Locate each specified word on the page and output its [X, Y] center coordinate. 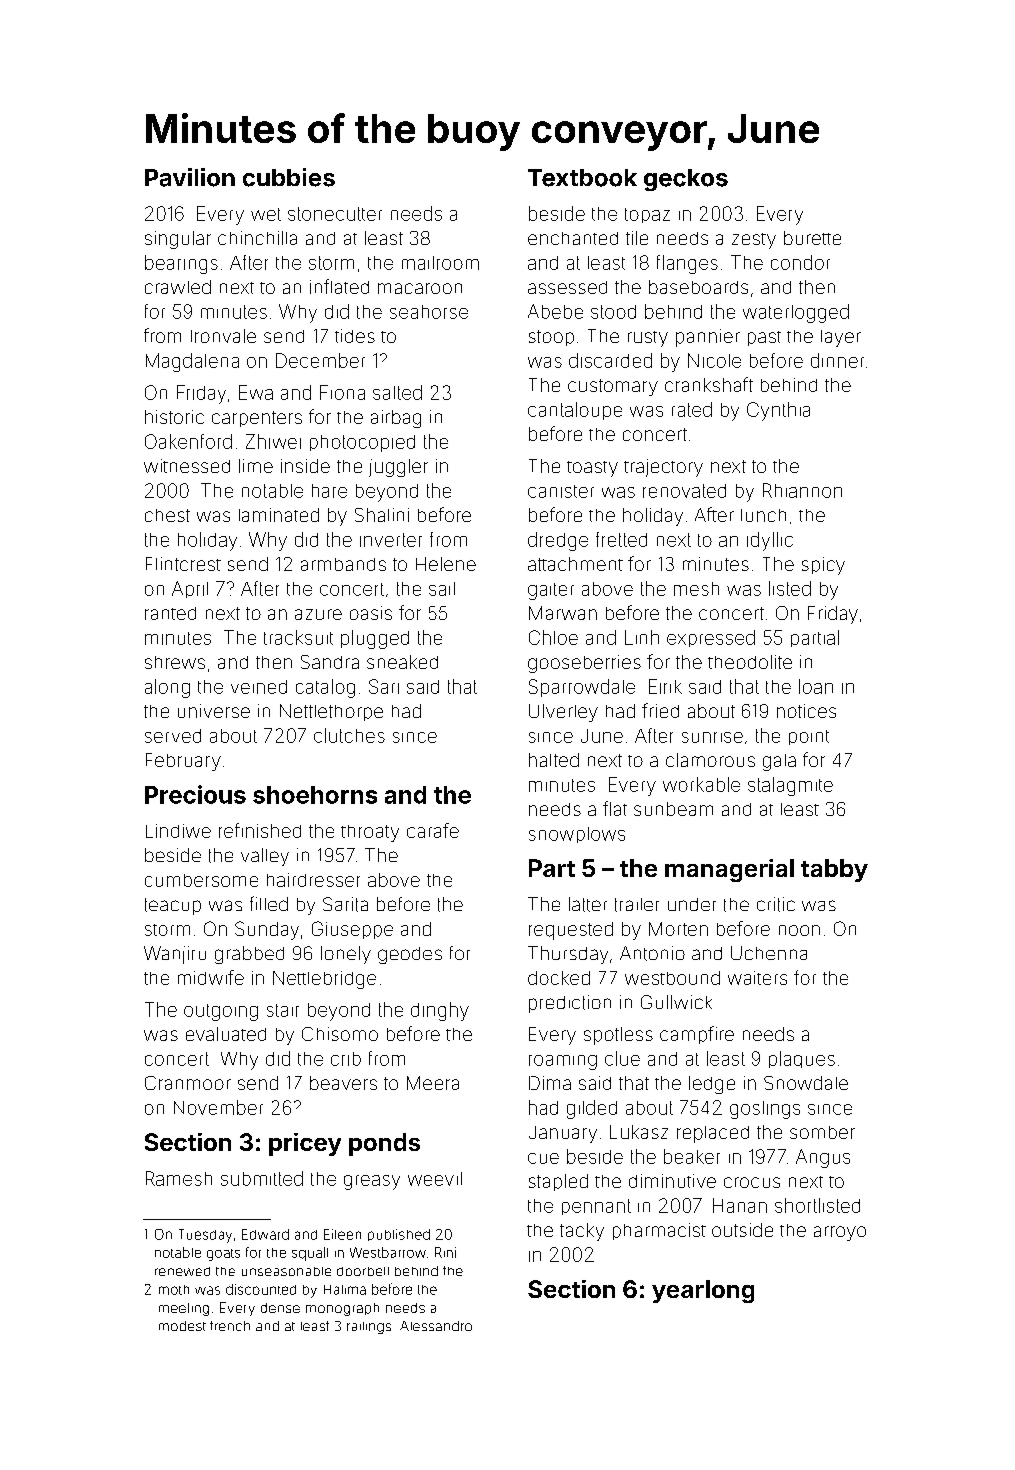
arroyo [840, 1233]
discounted [261, 1289]
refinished [260, 830]
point [809, 737]
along [167, 688]
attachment [575, 564]
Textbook [582, 178]
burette [812, 238]
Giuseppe [352, 930]
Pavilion [190, 177]
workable [701, 784]
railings [369, 1328]
